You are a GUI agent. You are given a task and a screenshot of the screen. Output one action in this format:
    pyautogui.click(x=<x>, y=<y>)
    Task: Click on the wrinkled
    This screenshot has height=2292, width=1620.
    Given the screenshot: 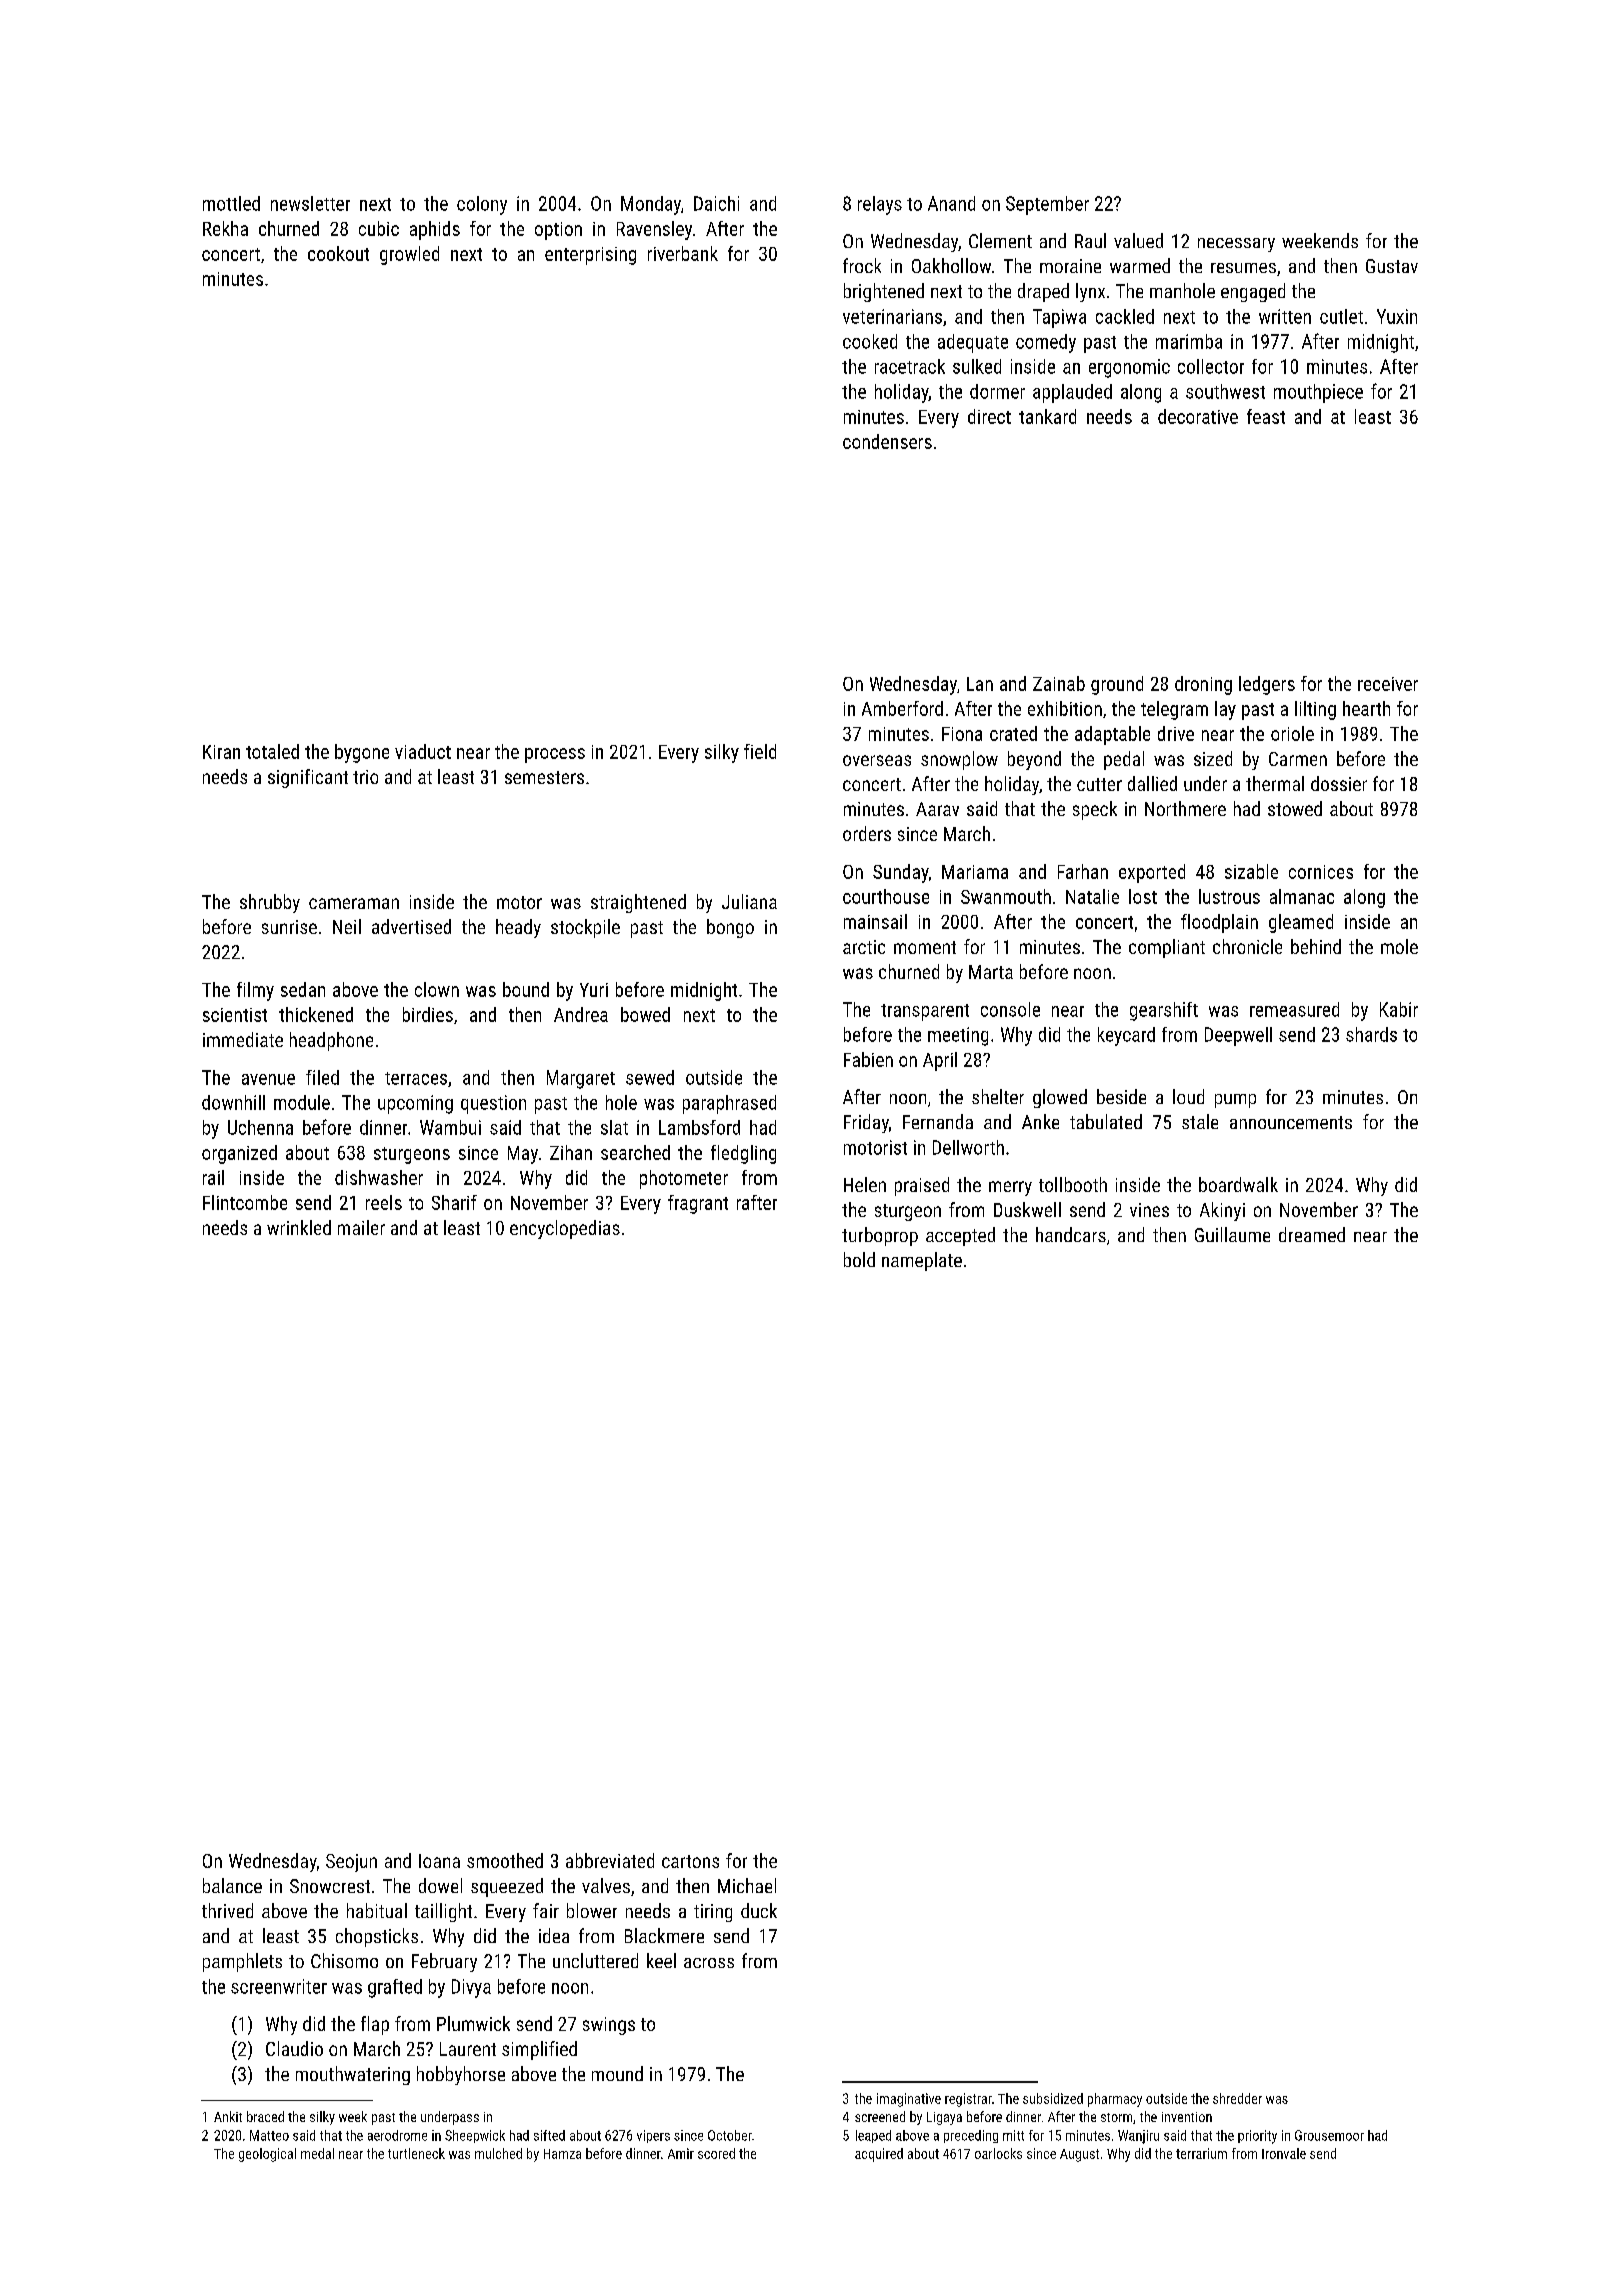 What is the action you would take?
    pyautogui.click(x=299, y=1227)
